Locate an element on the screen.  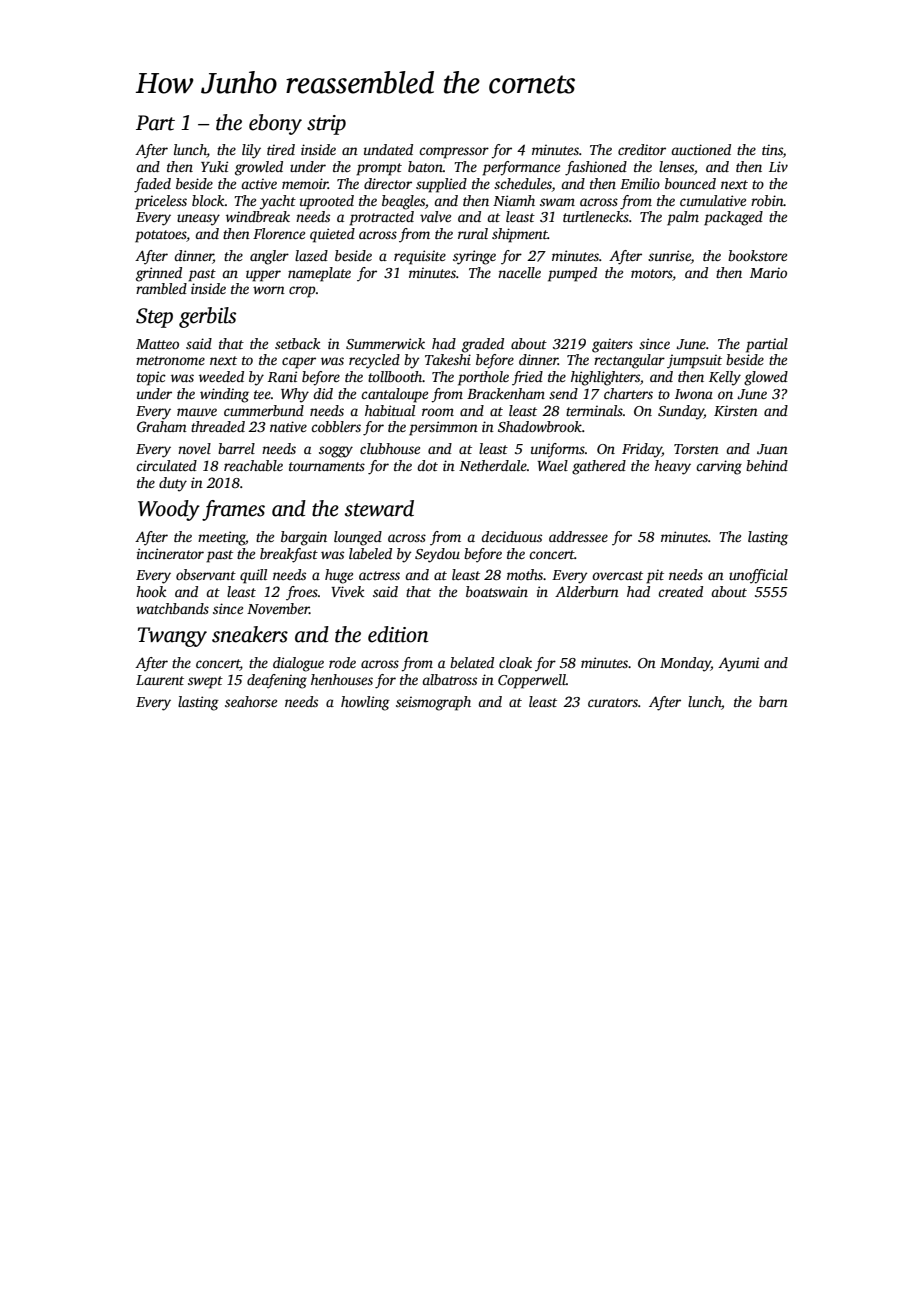
strip is located at coordinates (326, 125).
